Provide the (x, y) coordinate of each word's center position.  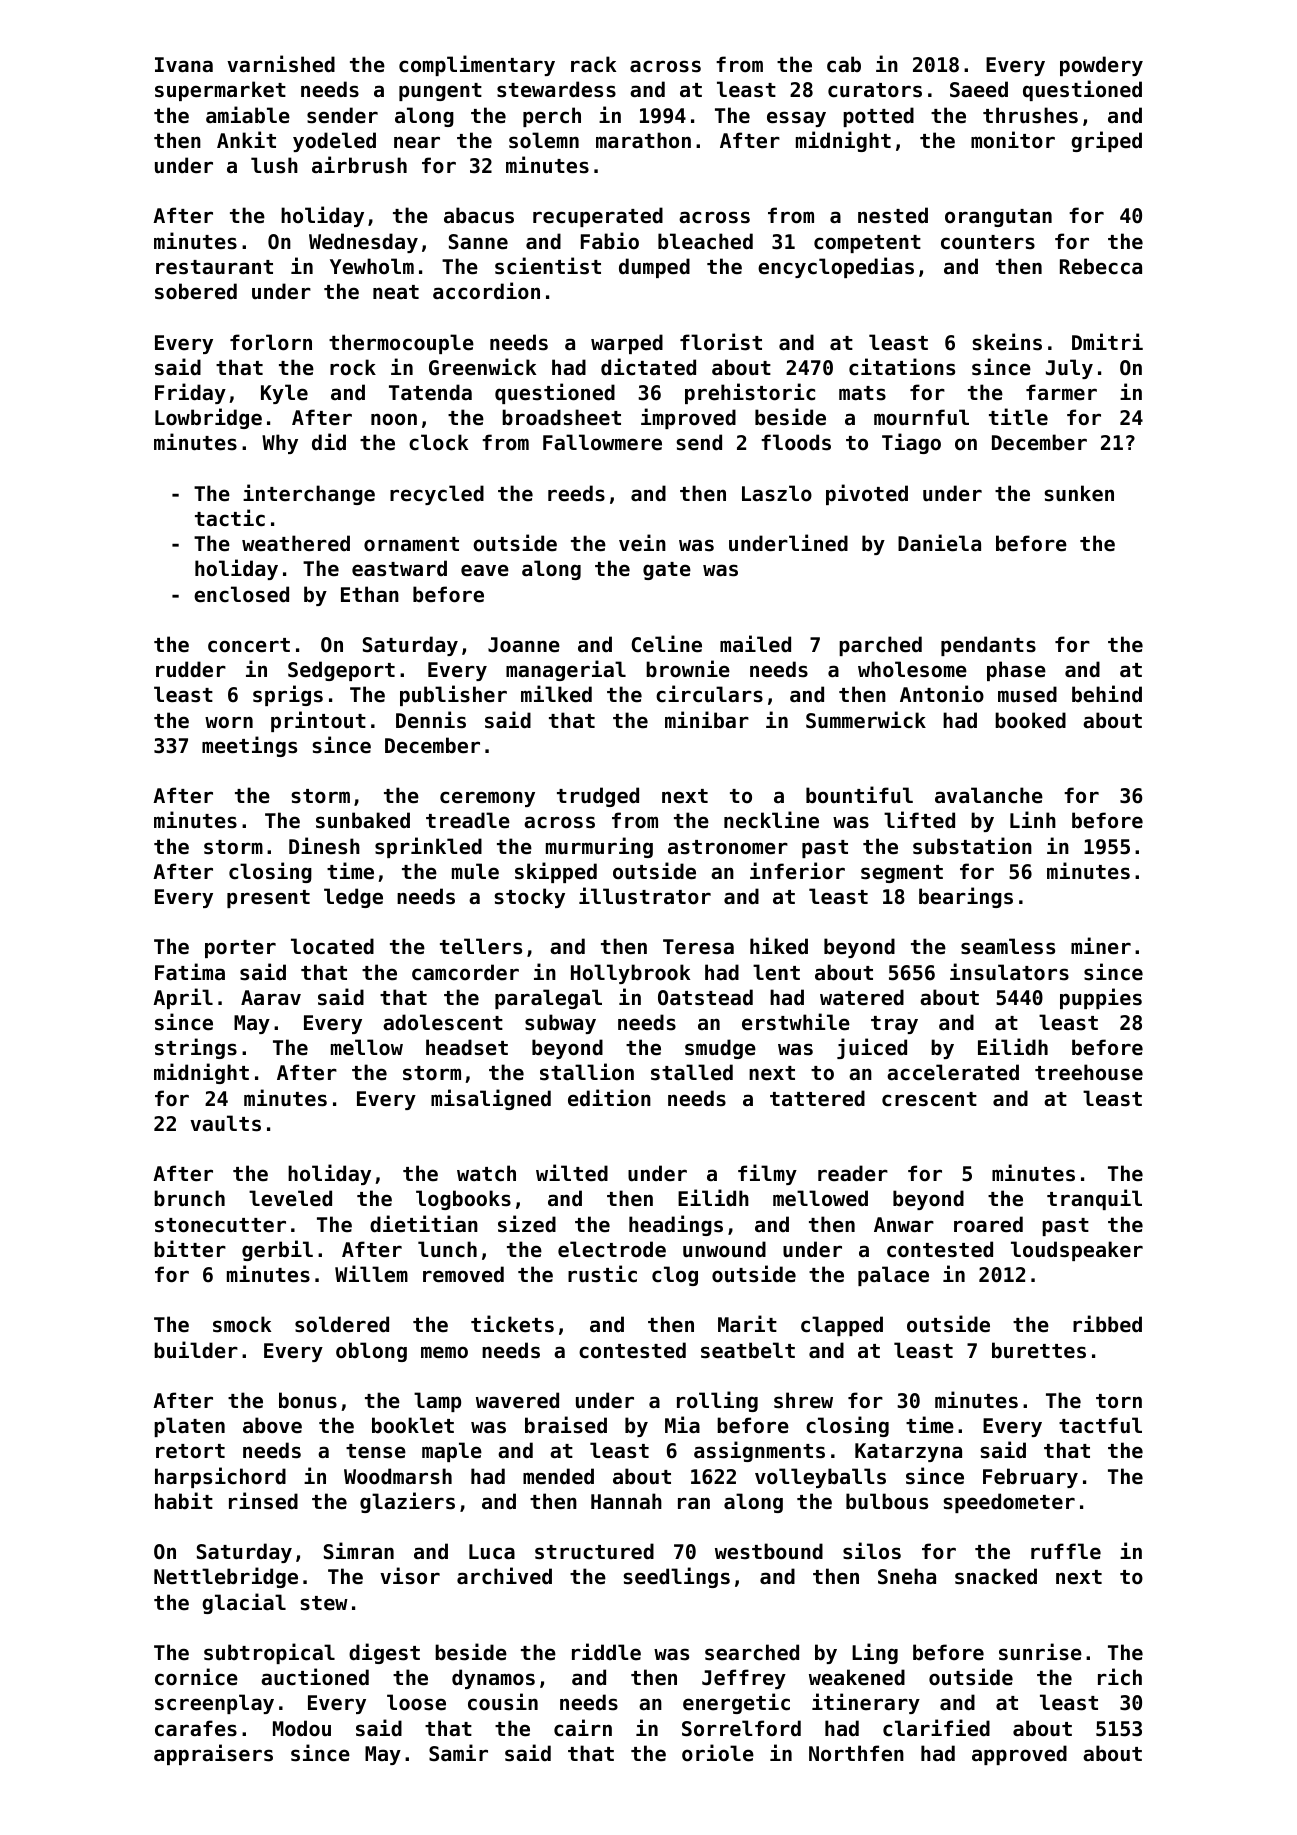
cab (844, 64)
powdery (1101, 66)
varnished (281, 64)
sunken (1079, 493)
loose (416, 1702)
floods (796, 442)
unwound (724, 1249)
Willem (371, 1274)
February (1030, 1478)
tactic (230, 518)
